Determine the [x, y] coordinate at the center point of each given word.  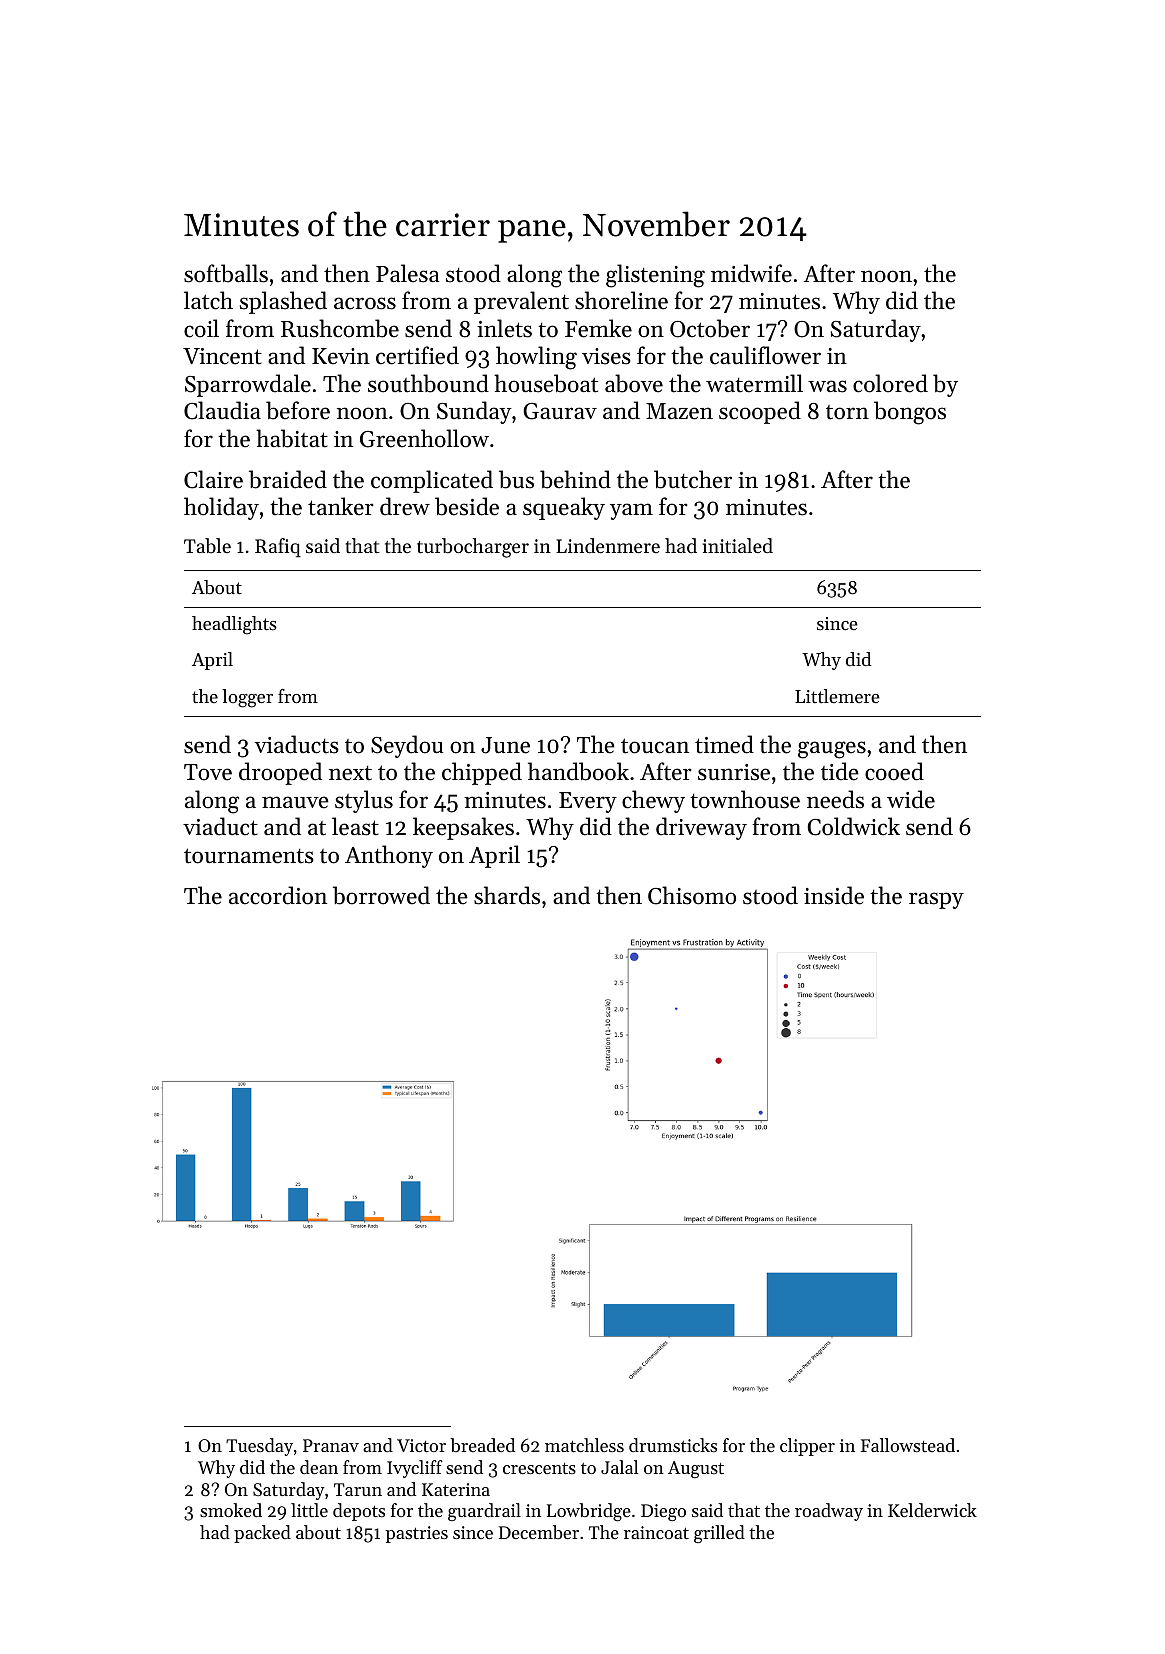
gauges [832, 750]
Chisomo [692, 895]
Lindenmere [608, 545]
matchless [584, 1445]
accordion [278, 895]
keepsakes [463, 828]
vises [606, 356]
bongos [910, 413]
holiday [221, 508]
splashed [283, 302]
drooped [280, 773]
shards [507, 895]
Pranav [331, 1445]
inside [834, 895]
